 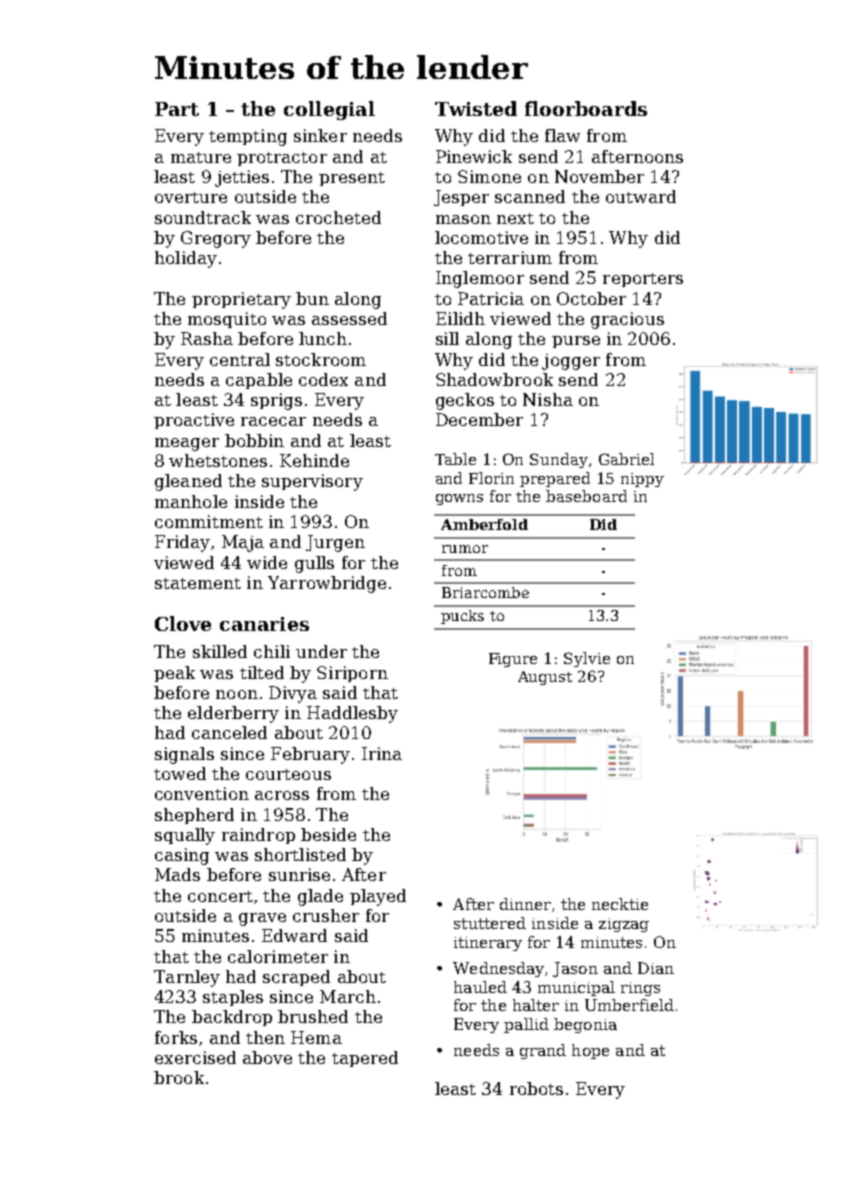 I want to click on gracious, so click(x=627, y=320).
